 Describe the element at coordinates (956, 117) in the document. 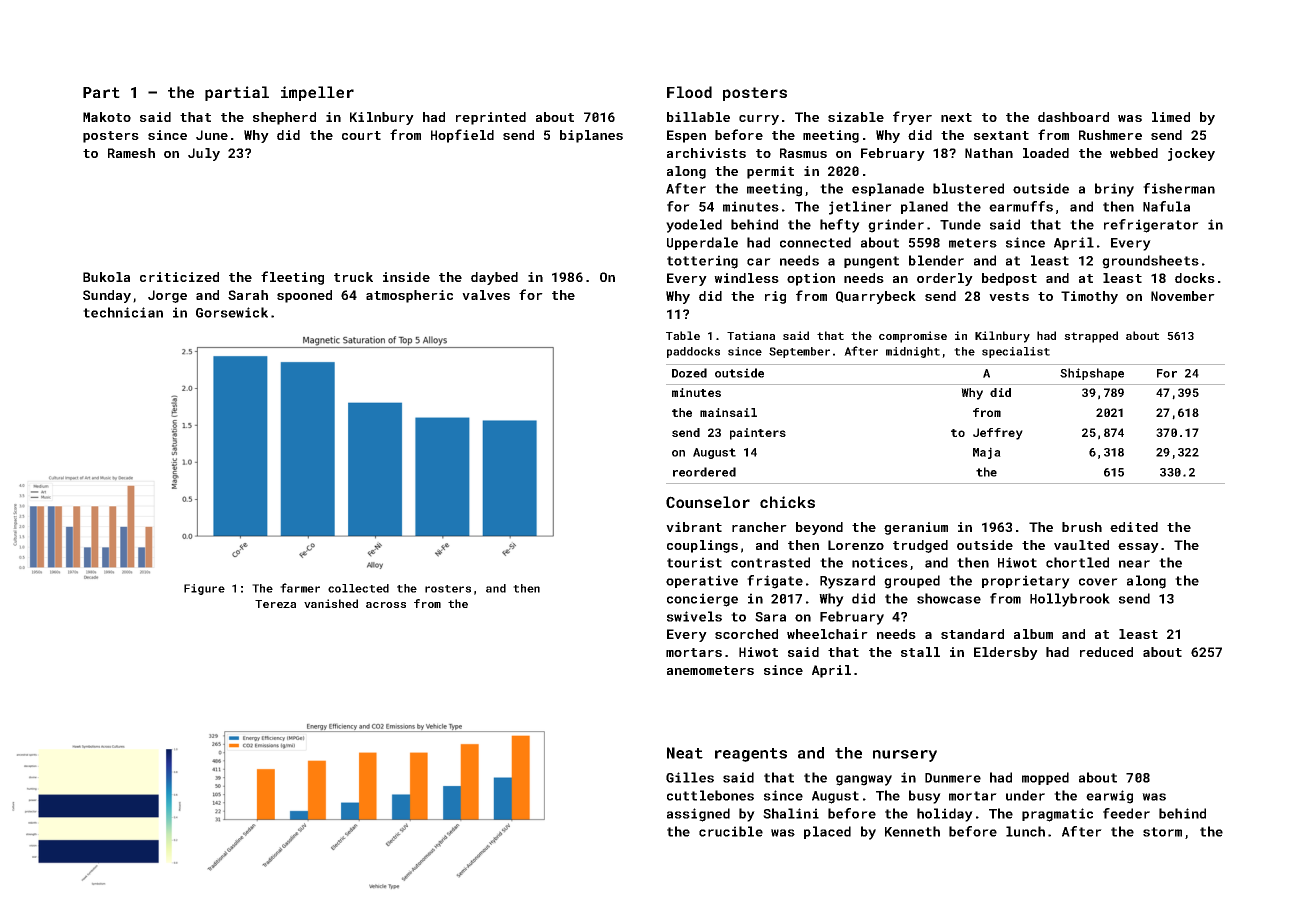

I see `next` at that location.
